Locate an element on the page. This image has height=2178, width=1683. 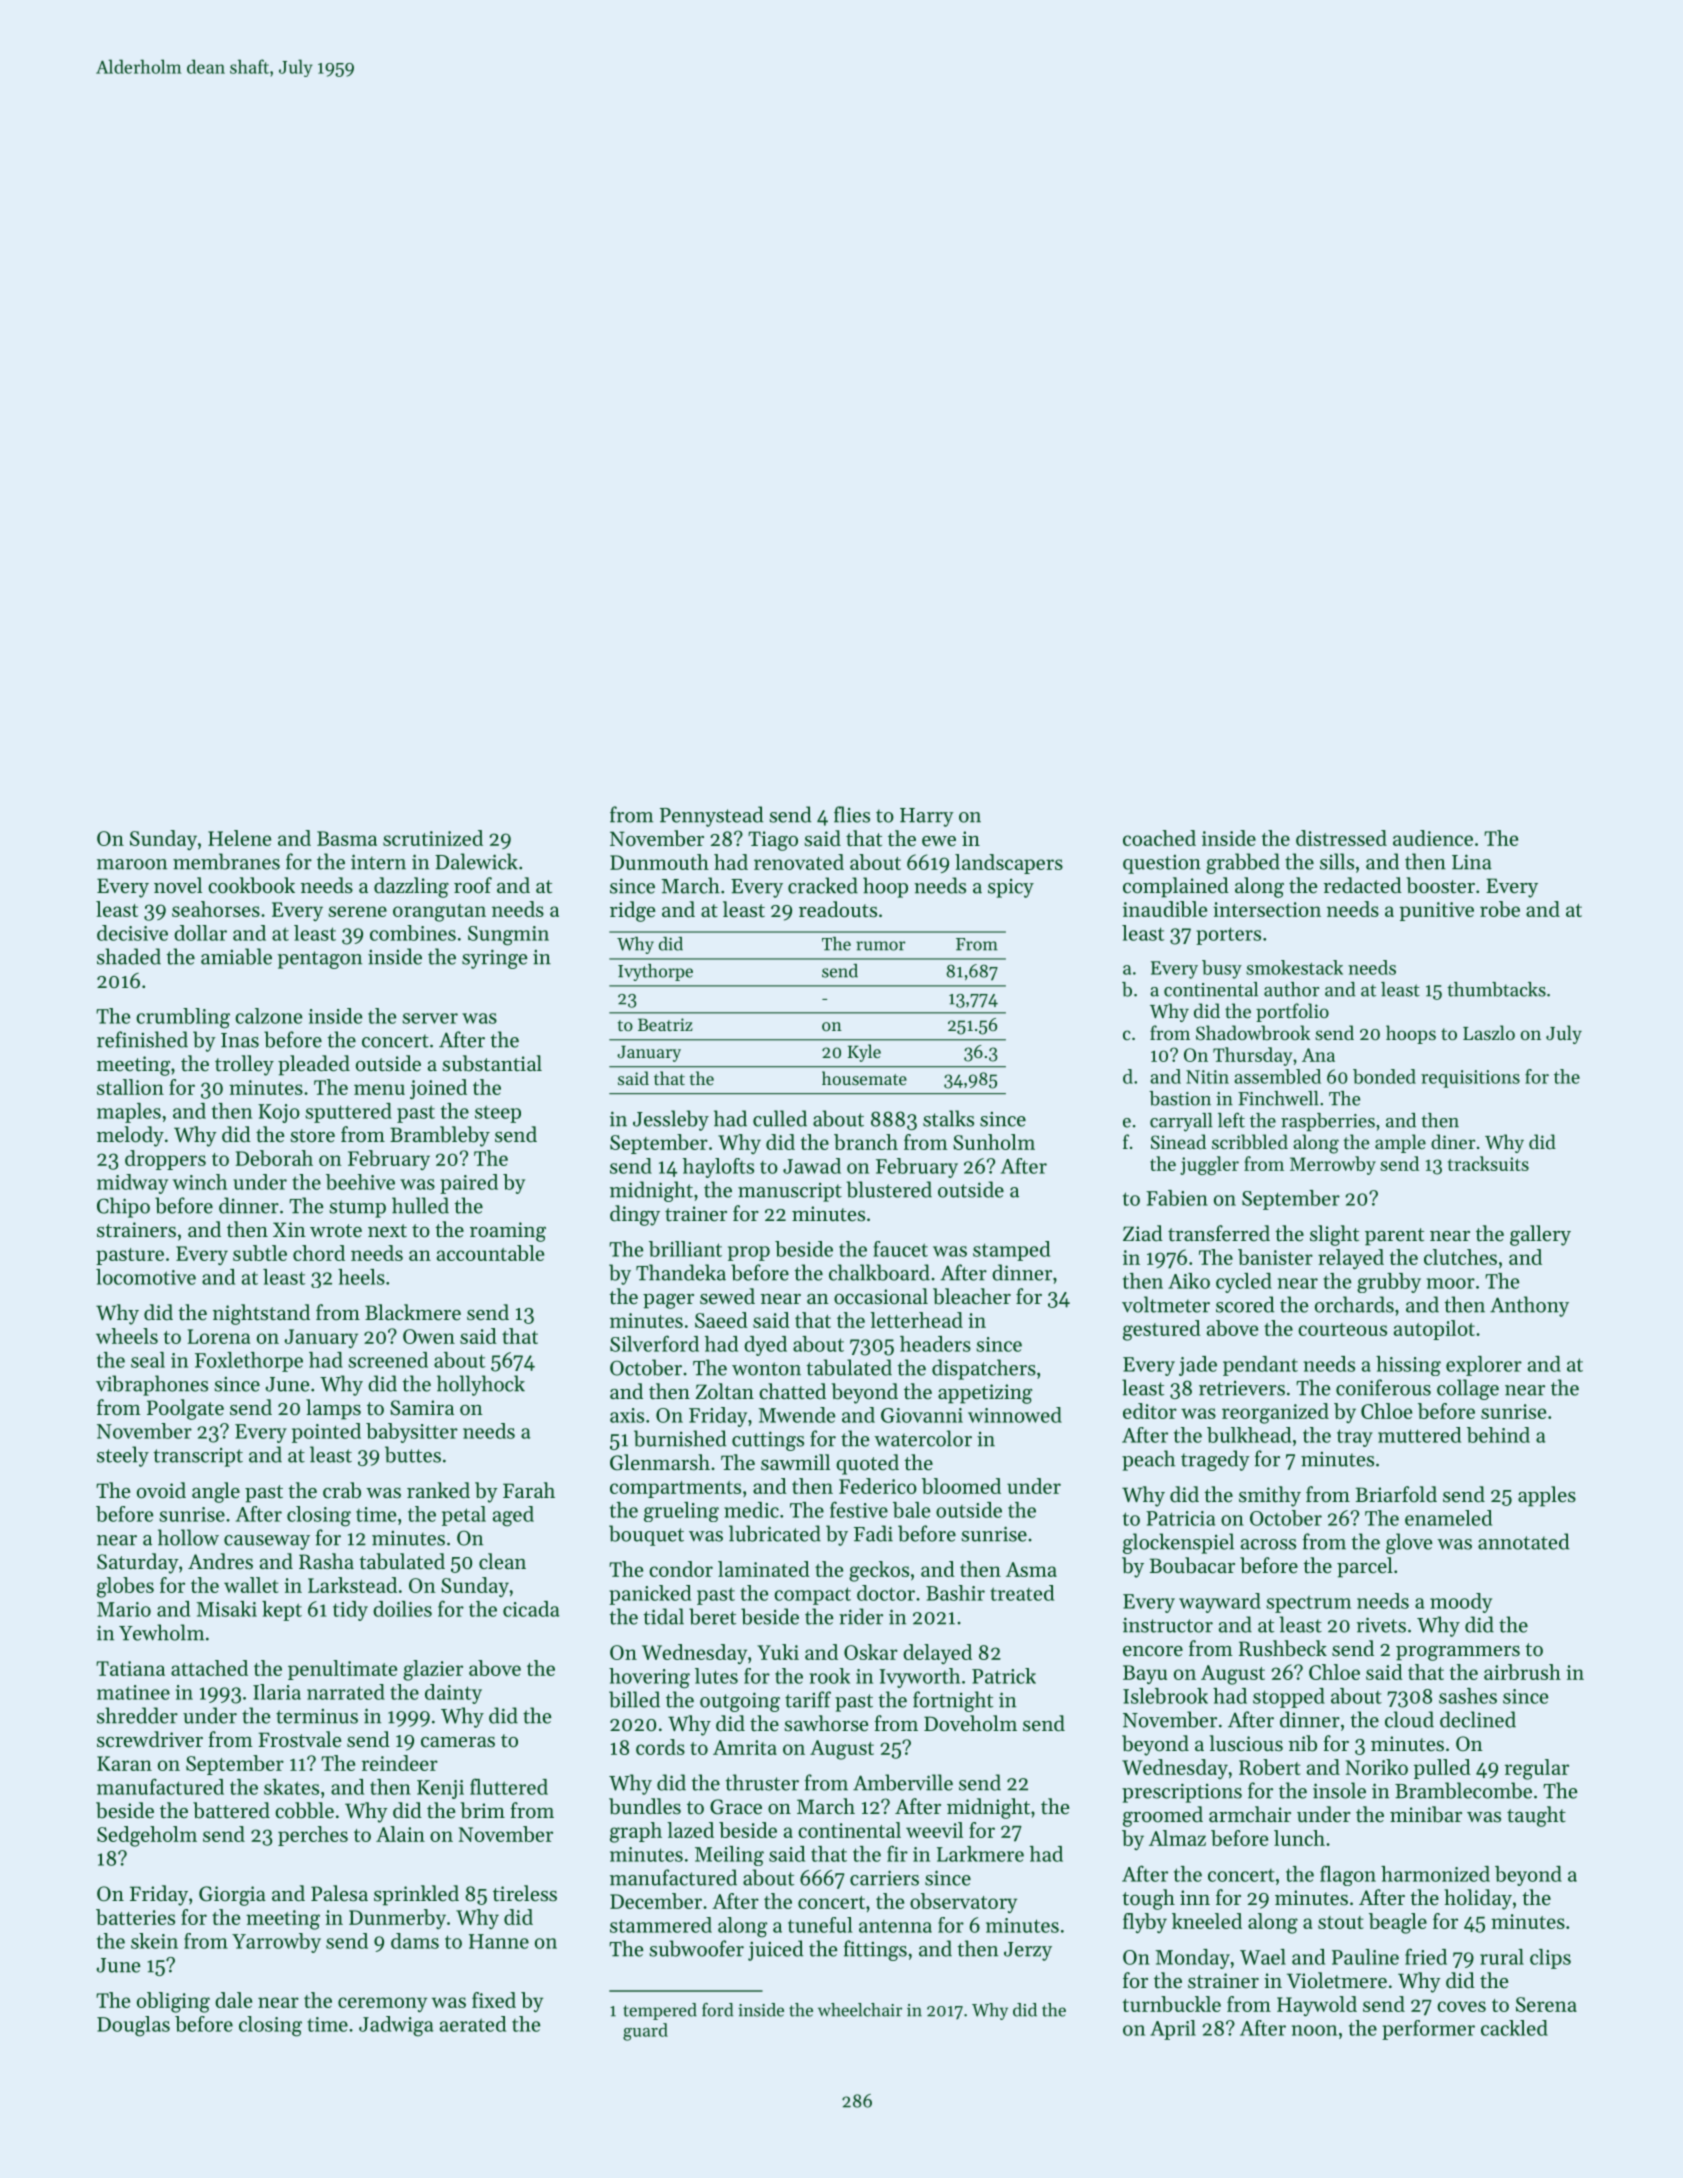
hissing is located at coordinates (1408, 1366).
